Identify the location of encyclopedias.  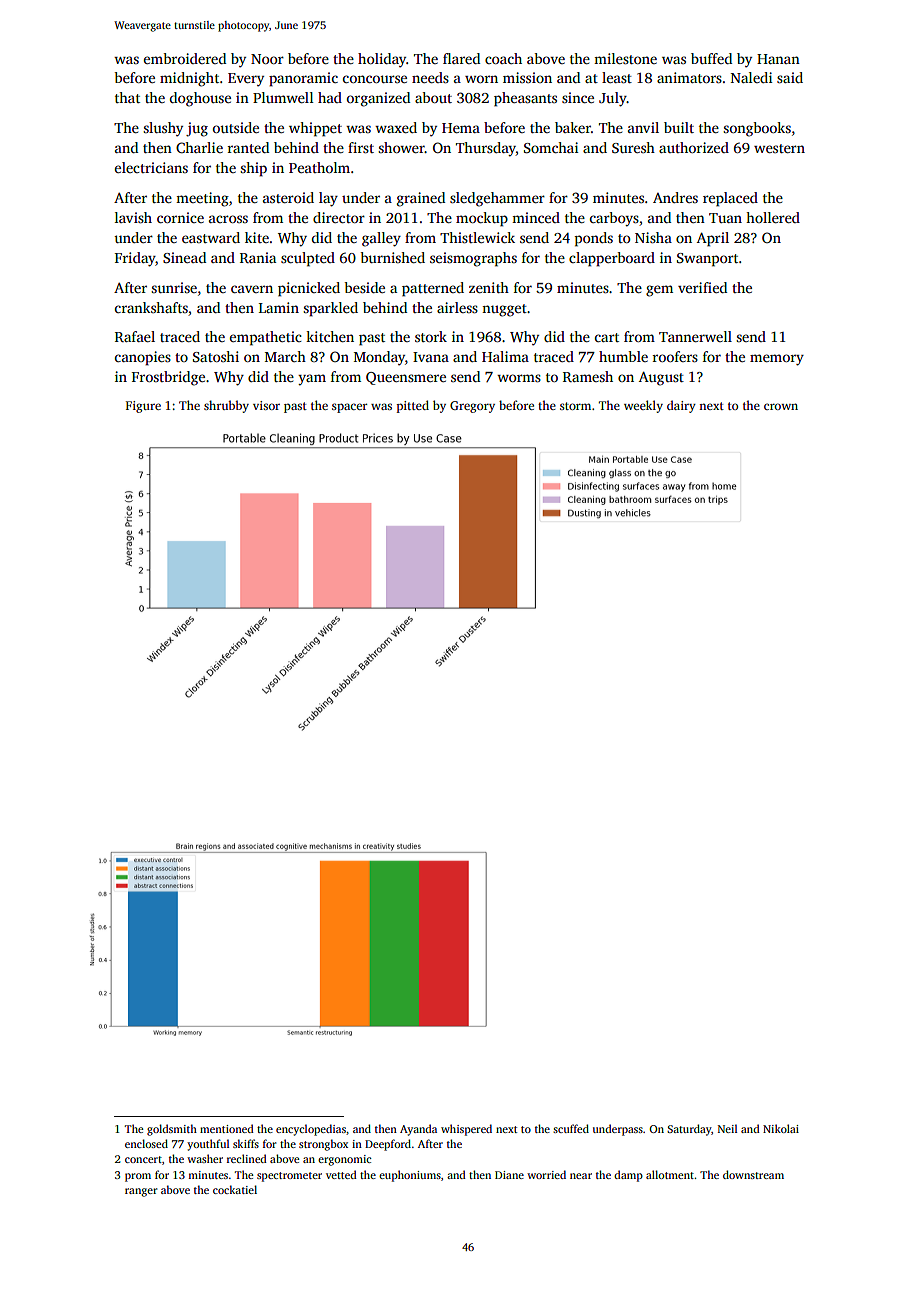
(311, 1130).
